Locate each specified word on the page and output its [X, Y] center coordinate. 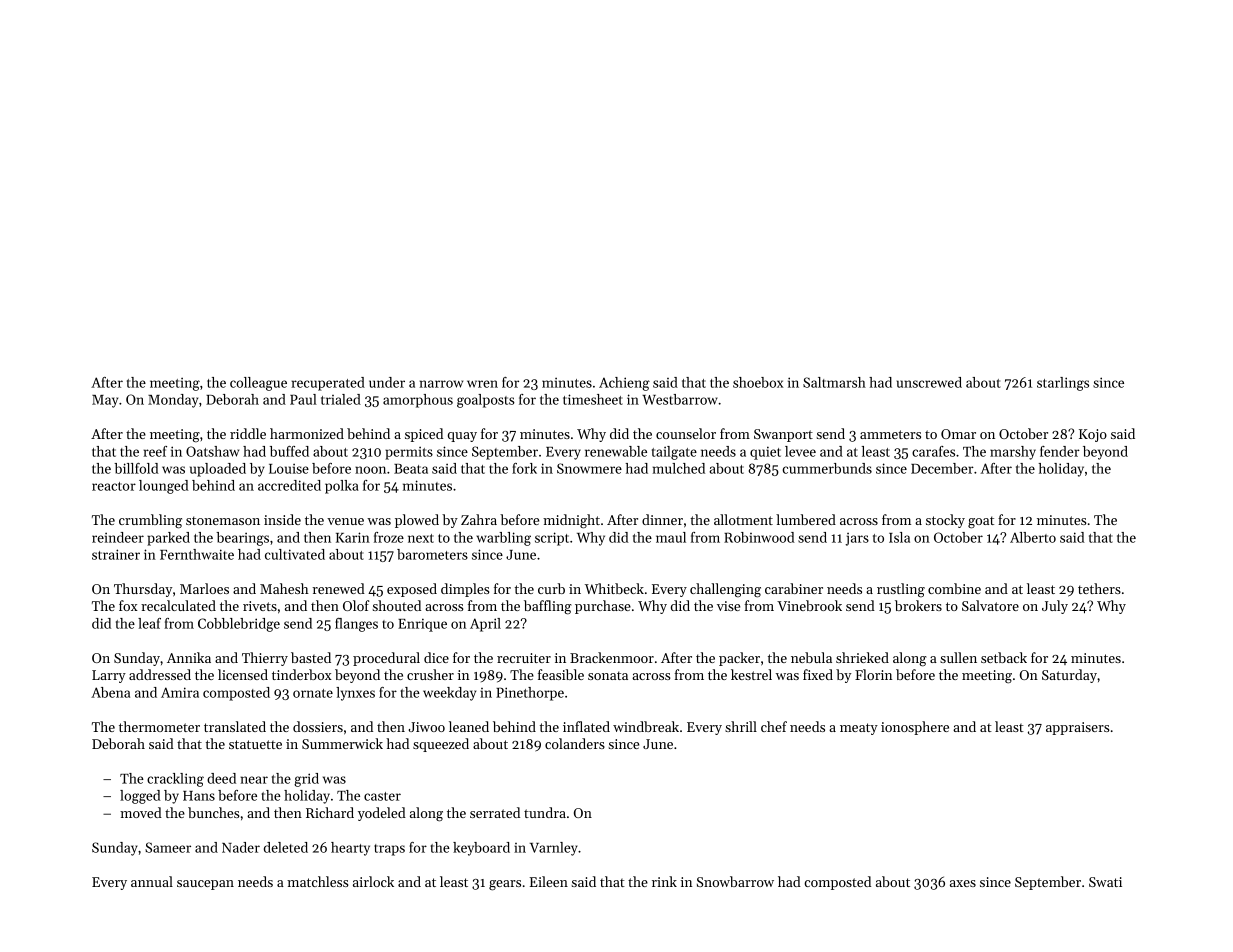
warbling [503, 539]
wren [482, 384]
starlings [1063, 384]
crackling [175, 780]
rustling [901, 590]
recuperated [328, 384]
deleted [286, 847]
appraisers [1077, 728]
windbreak [646, 726]
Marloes [204, 588]
